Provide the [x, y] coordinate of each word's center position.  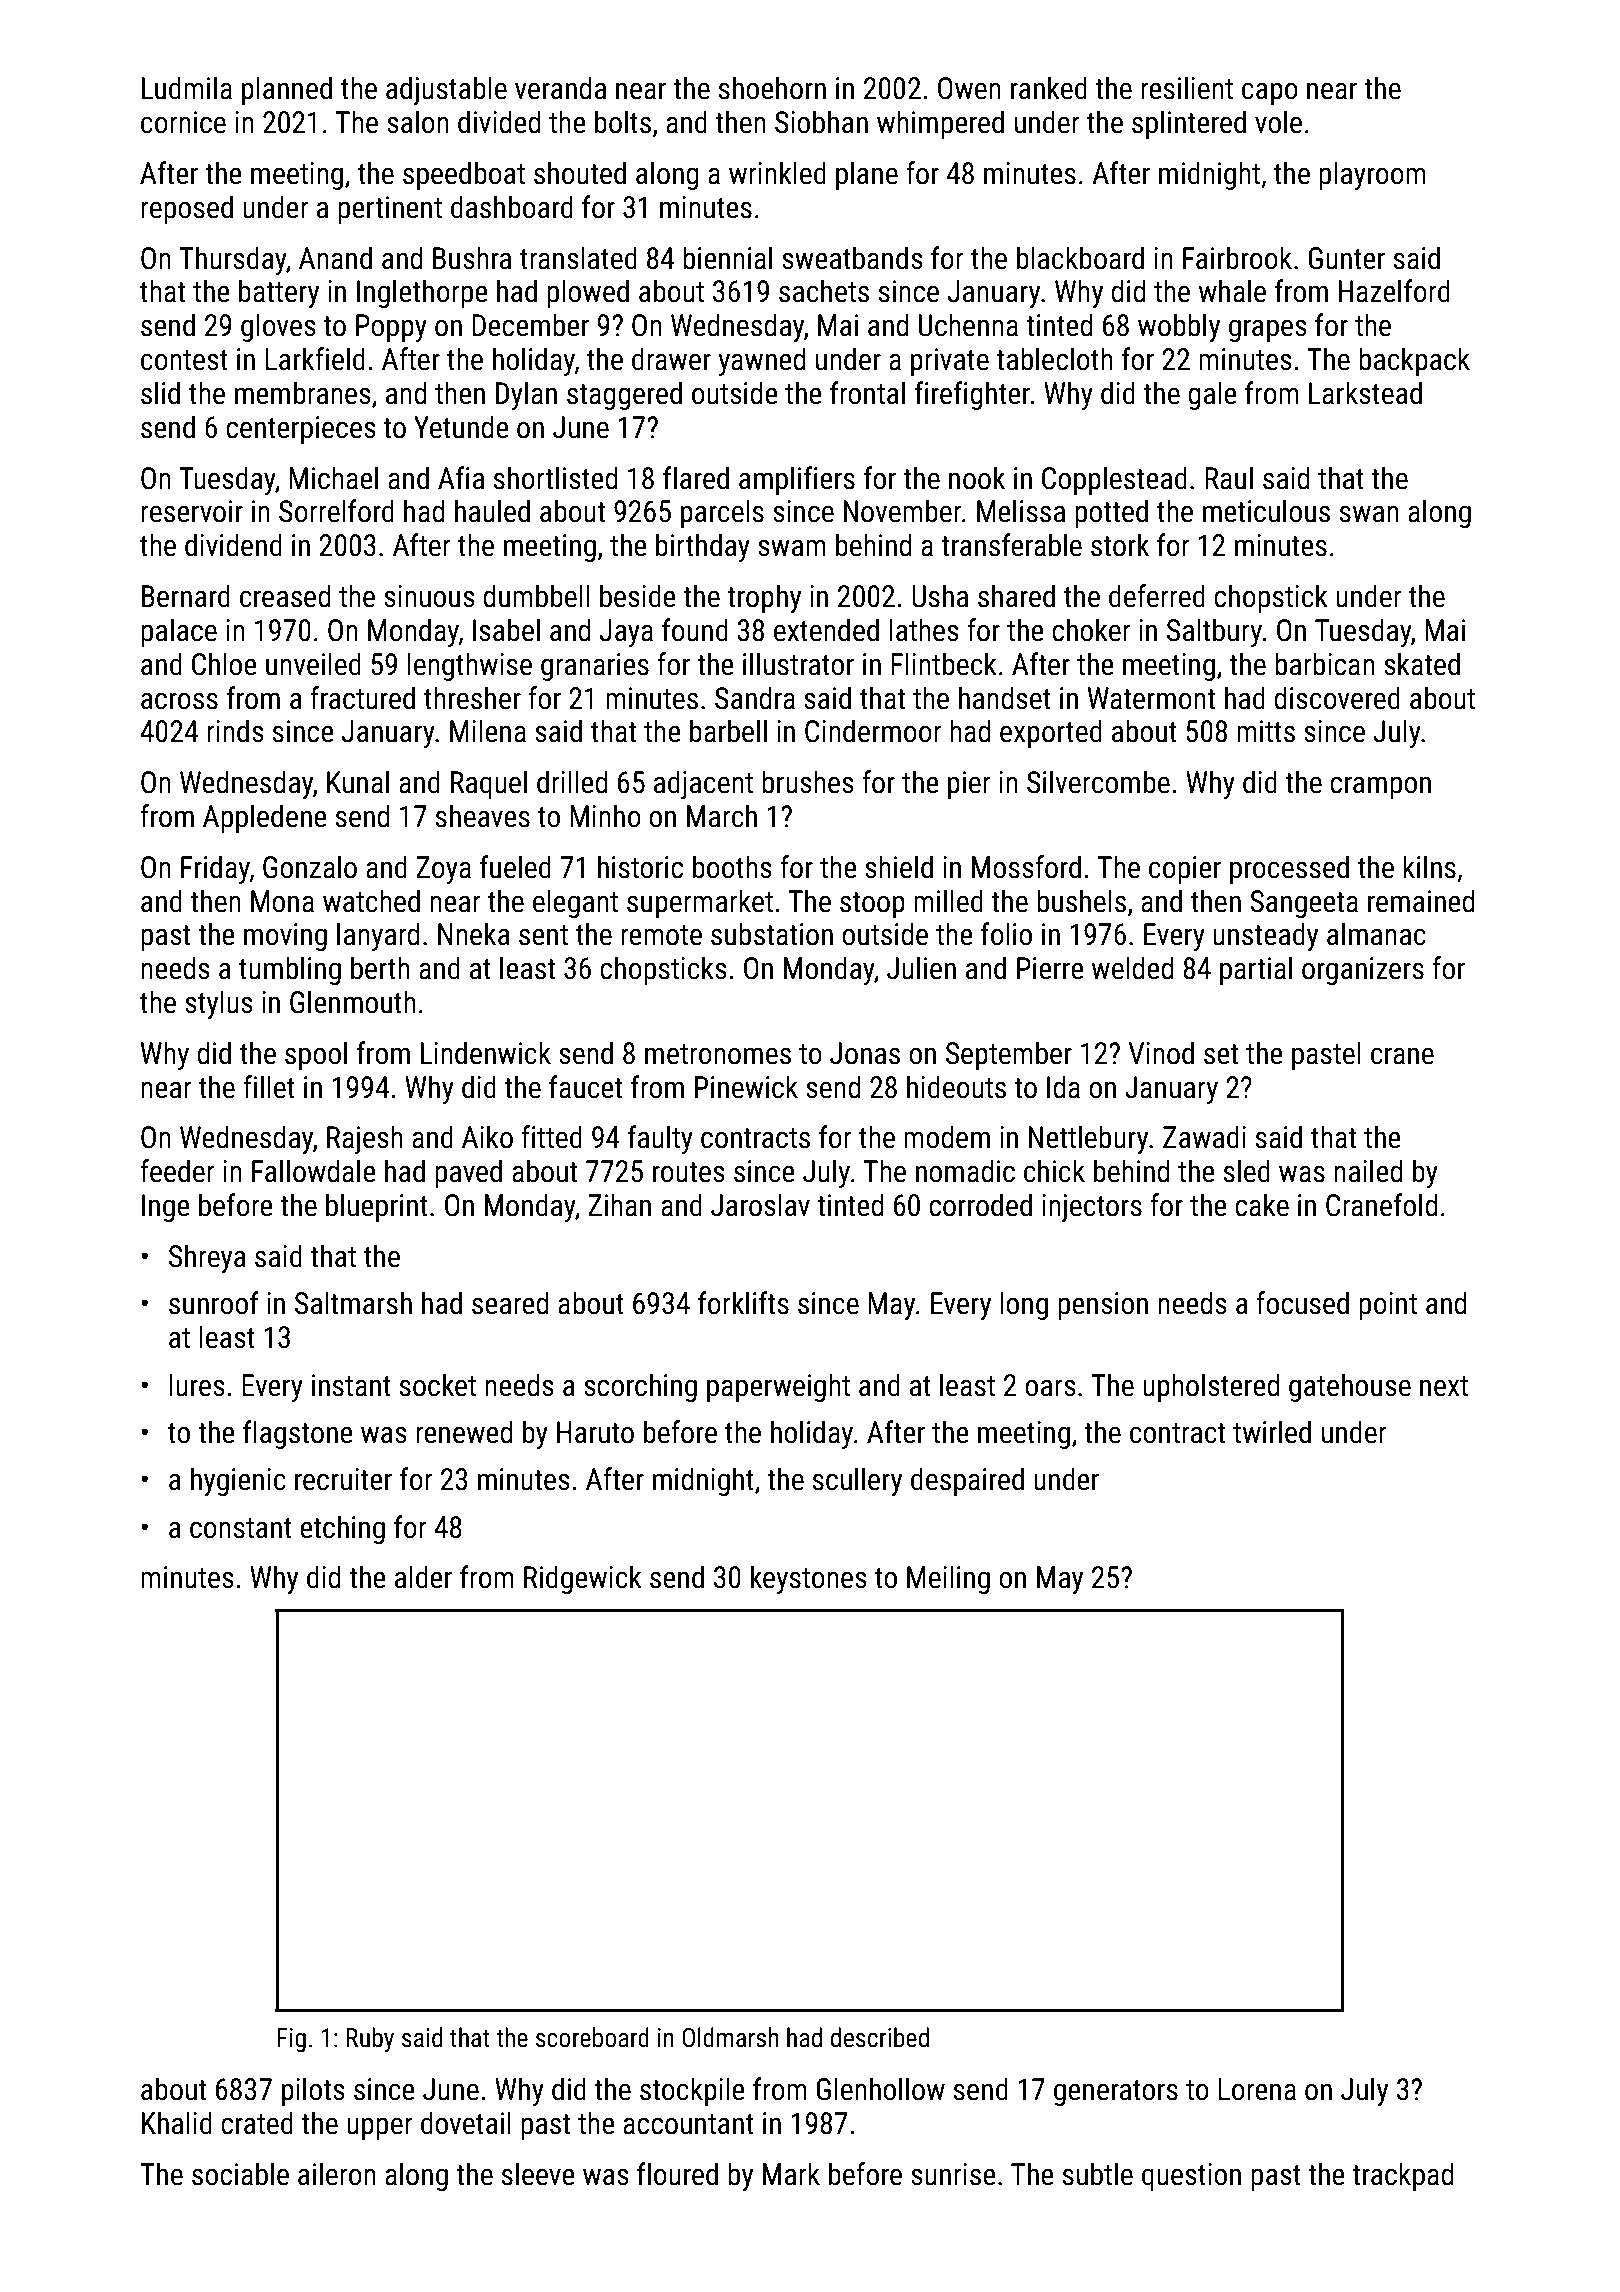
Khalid [177, 2123]
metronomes [718, 1054]
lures [197, 1385]
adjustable [446, 90]
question [1191, 2177]
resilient [1187, 88]
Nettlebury [1088, 1139]
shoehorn [772, 88]
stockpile [692, 2091]
